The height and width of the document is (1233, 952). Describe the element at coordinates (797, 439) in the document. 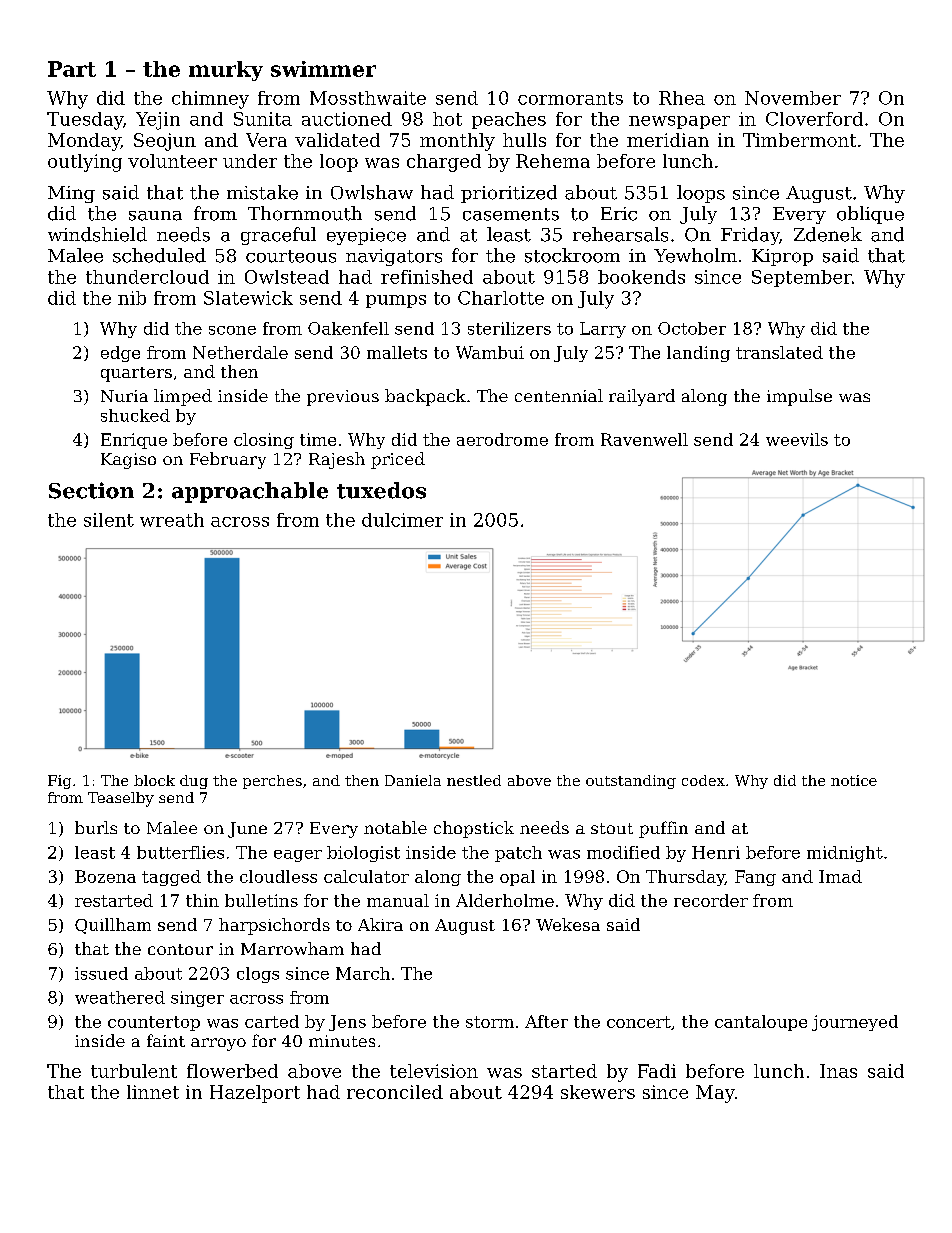

I see `weevils` at that location.
